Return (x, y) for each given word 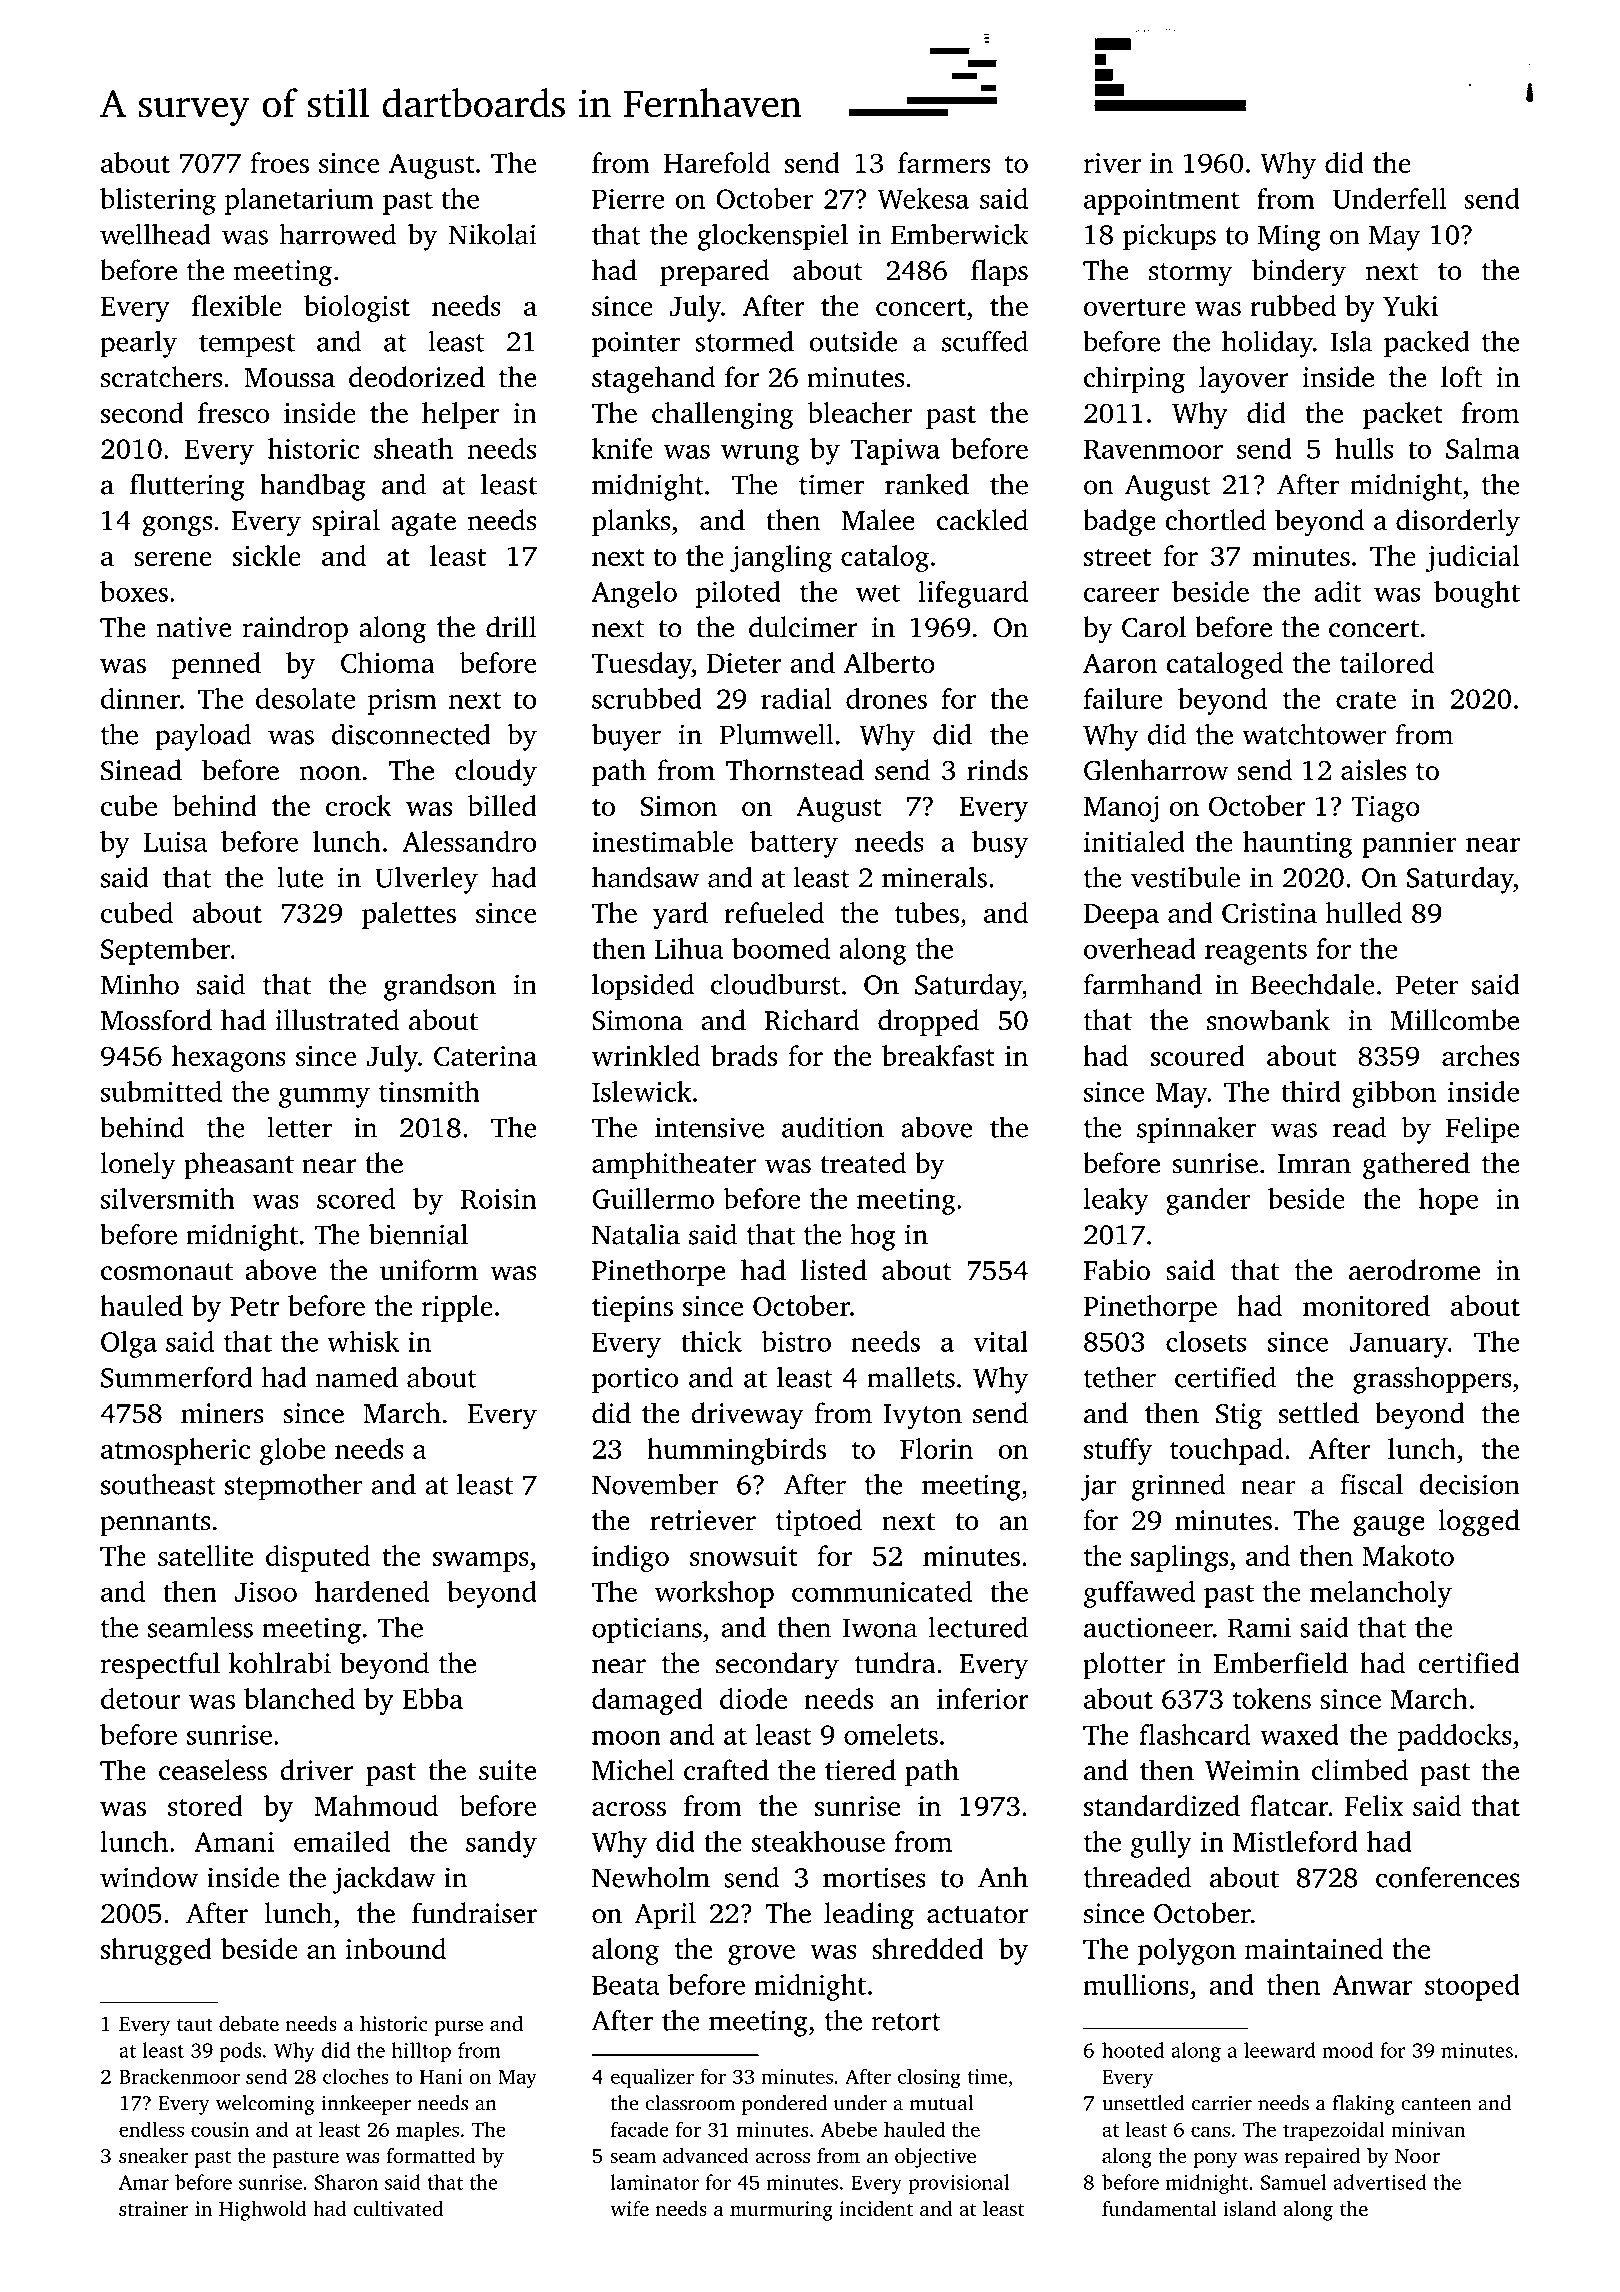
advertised (1379, 2182)
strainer (154, 2208)
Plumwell (777, 734)
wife (629, 2208)
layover (1243, 380)
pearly (138, 344)
